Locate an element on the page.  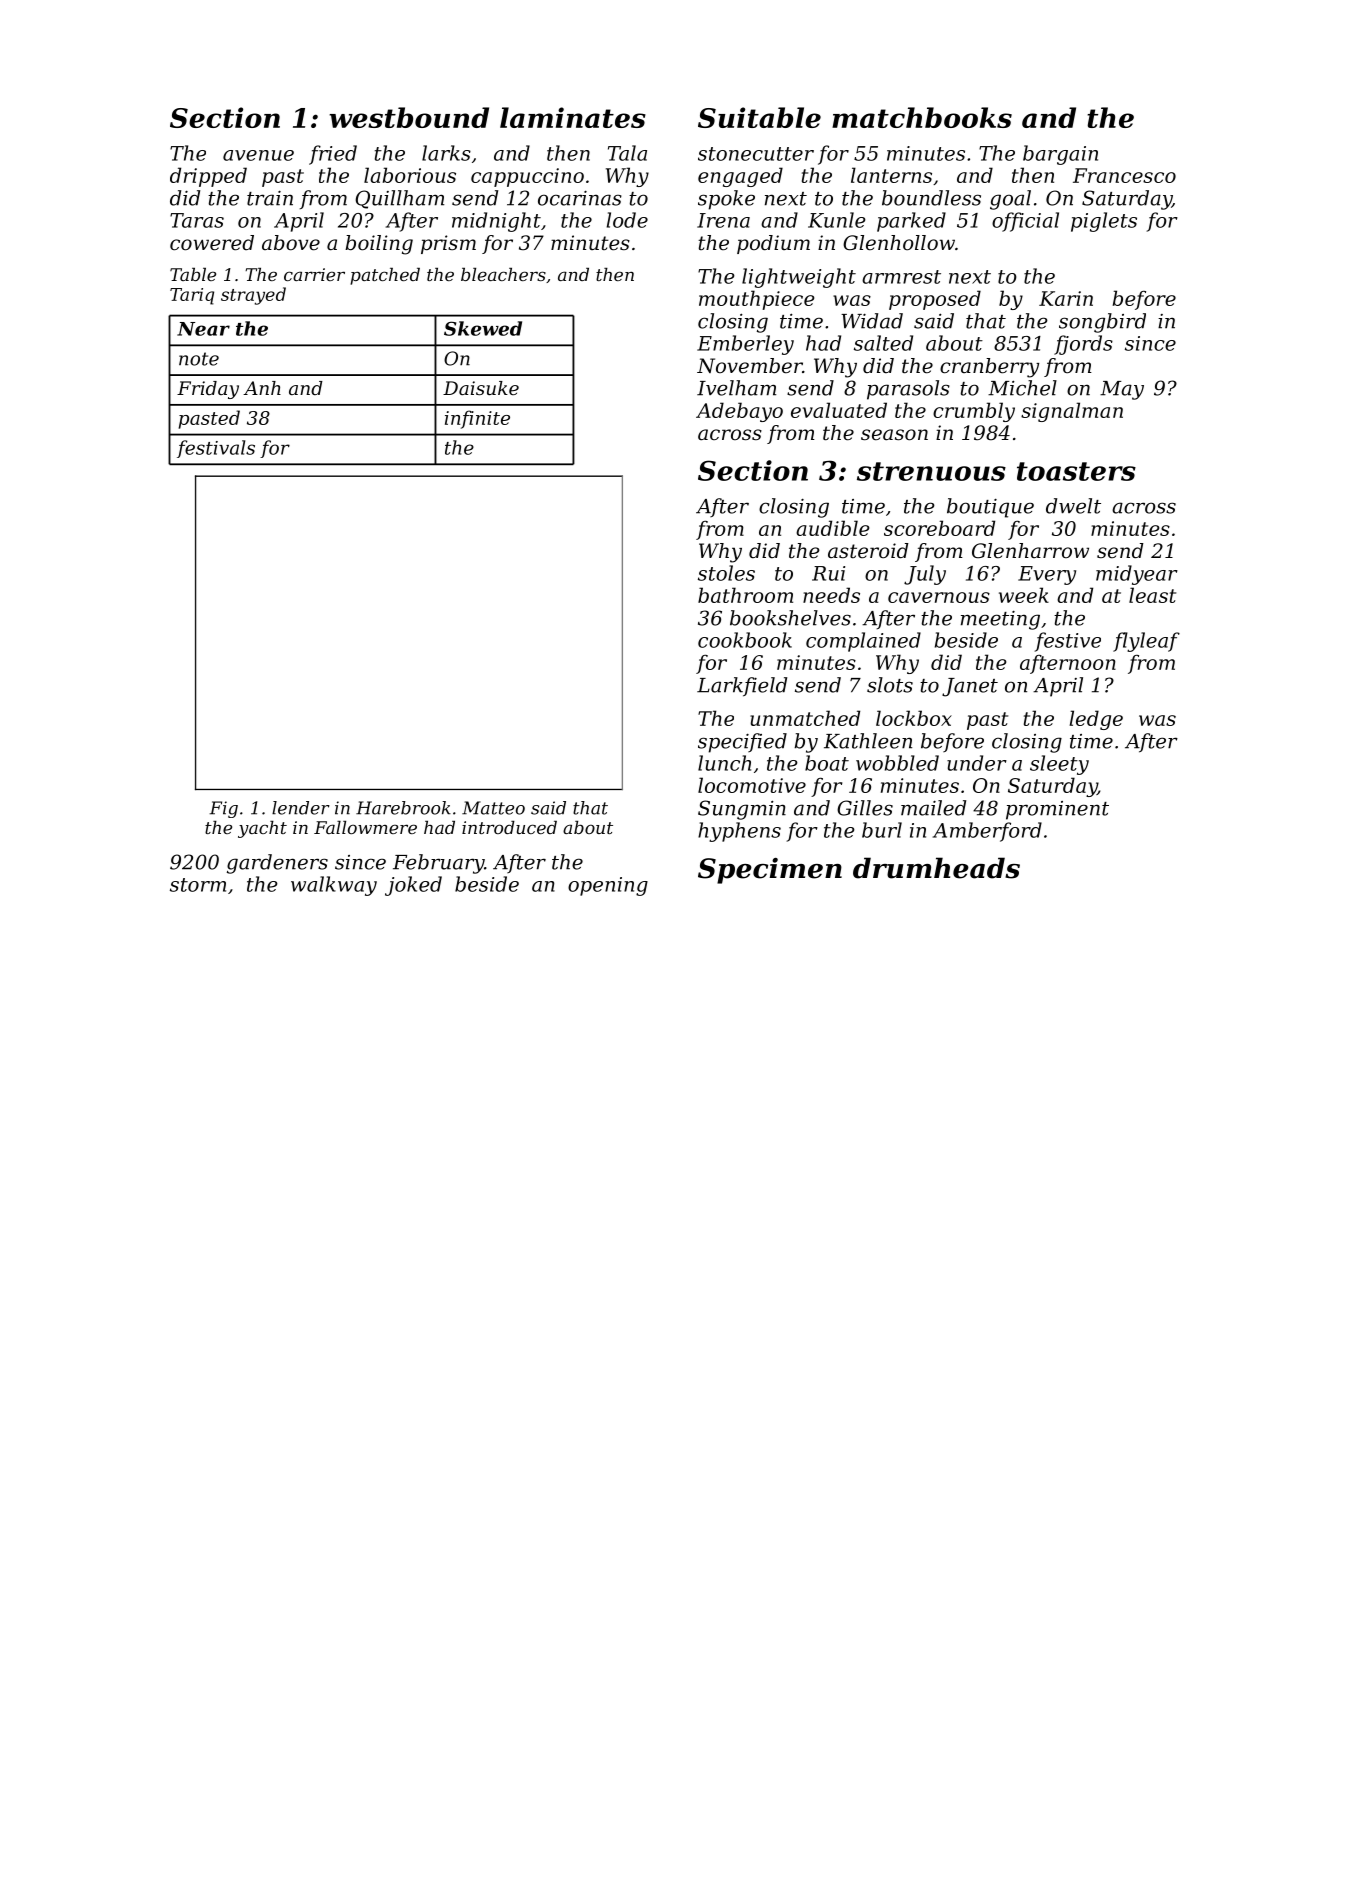
storm is located at coordinates (198, 885).
